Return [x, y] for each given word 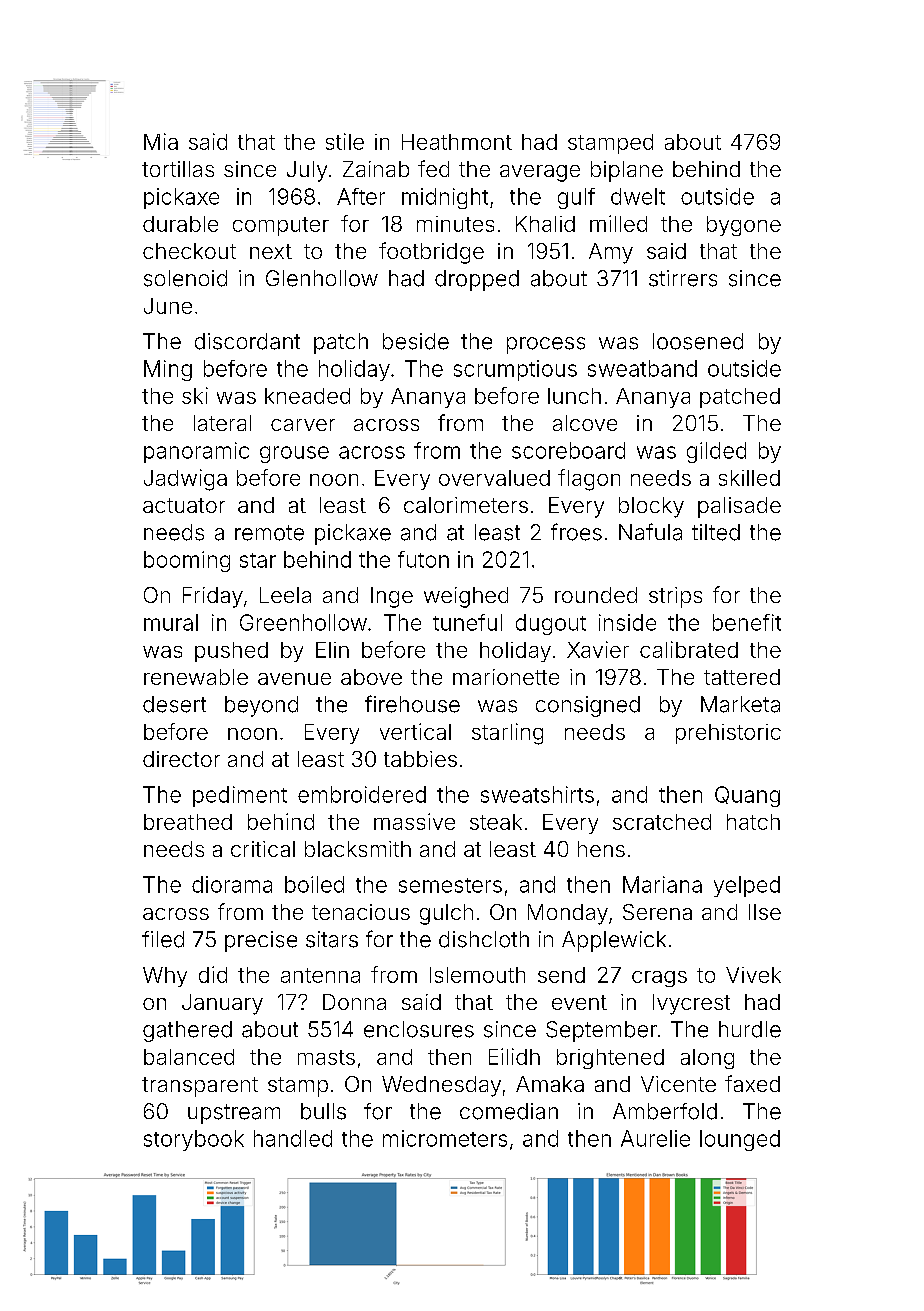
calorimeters [466, 505]
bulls [323, 1111]
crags [659, 979]
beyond [261, 706]
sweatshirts [537, 794]
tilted [716, 532]
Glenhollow [322, 278]
